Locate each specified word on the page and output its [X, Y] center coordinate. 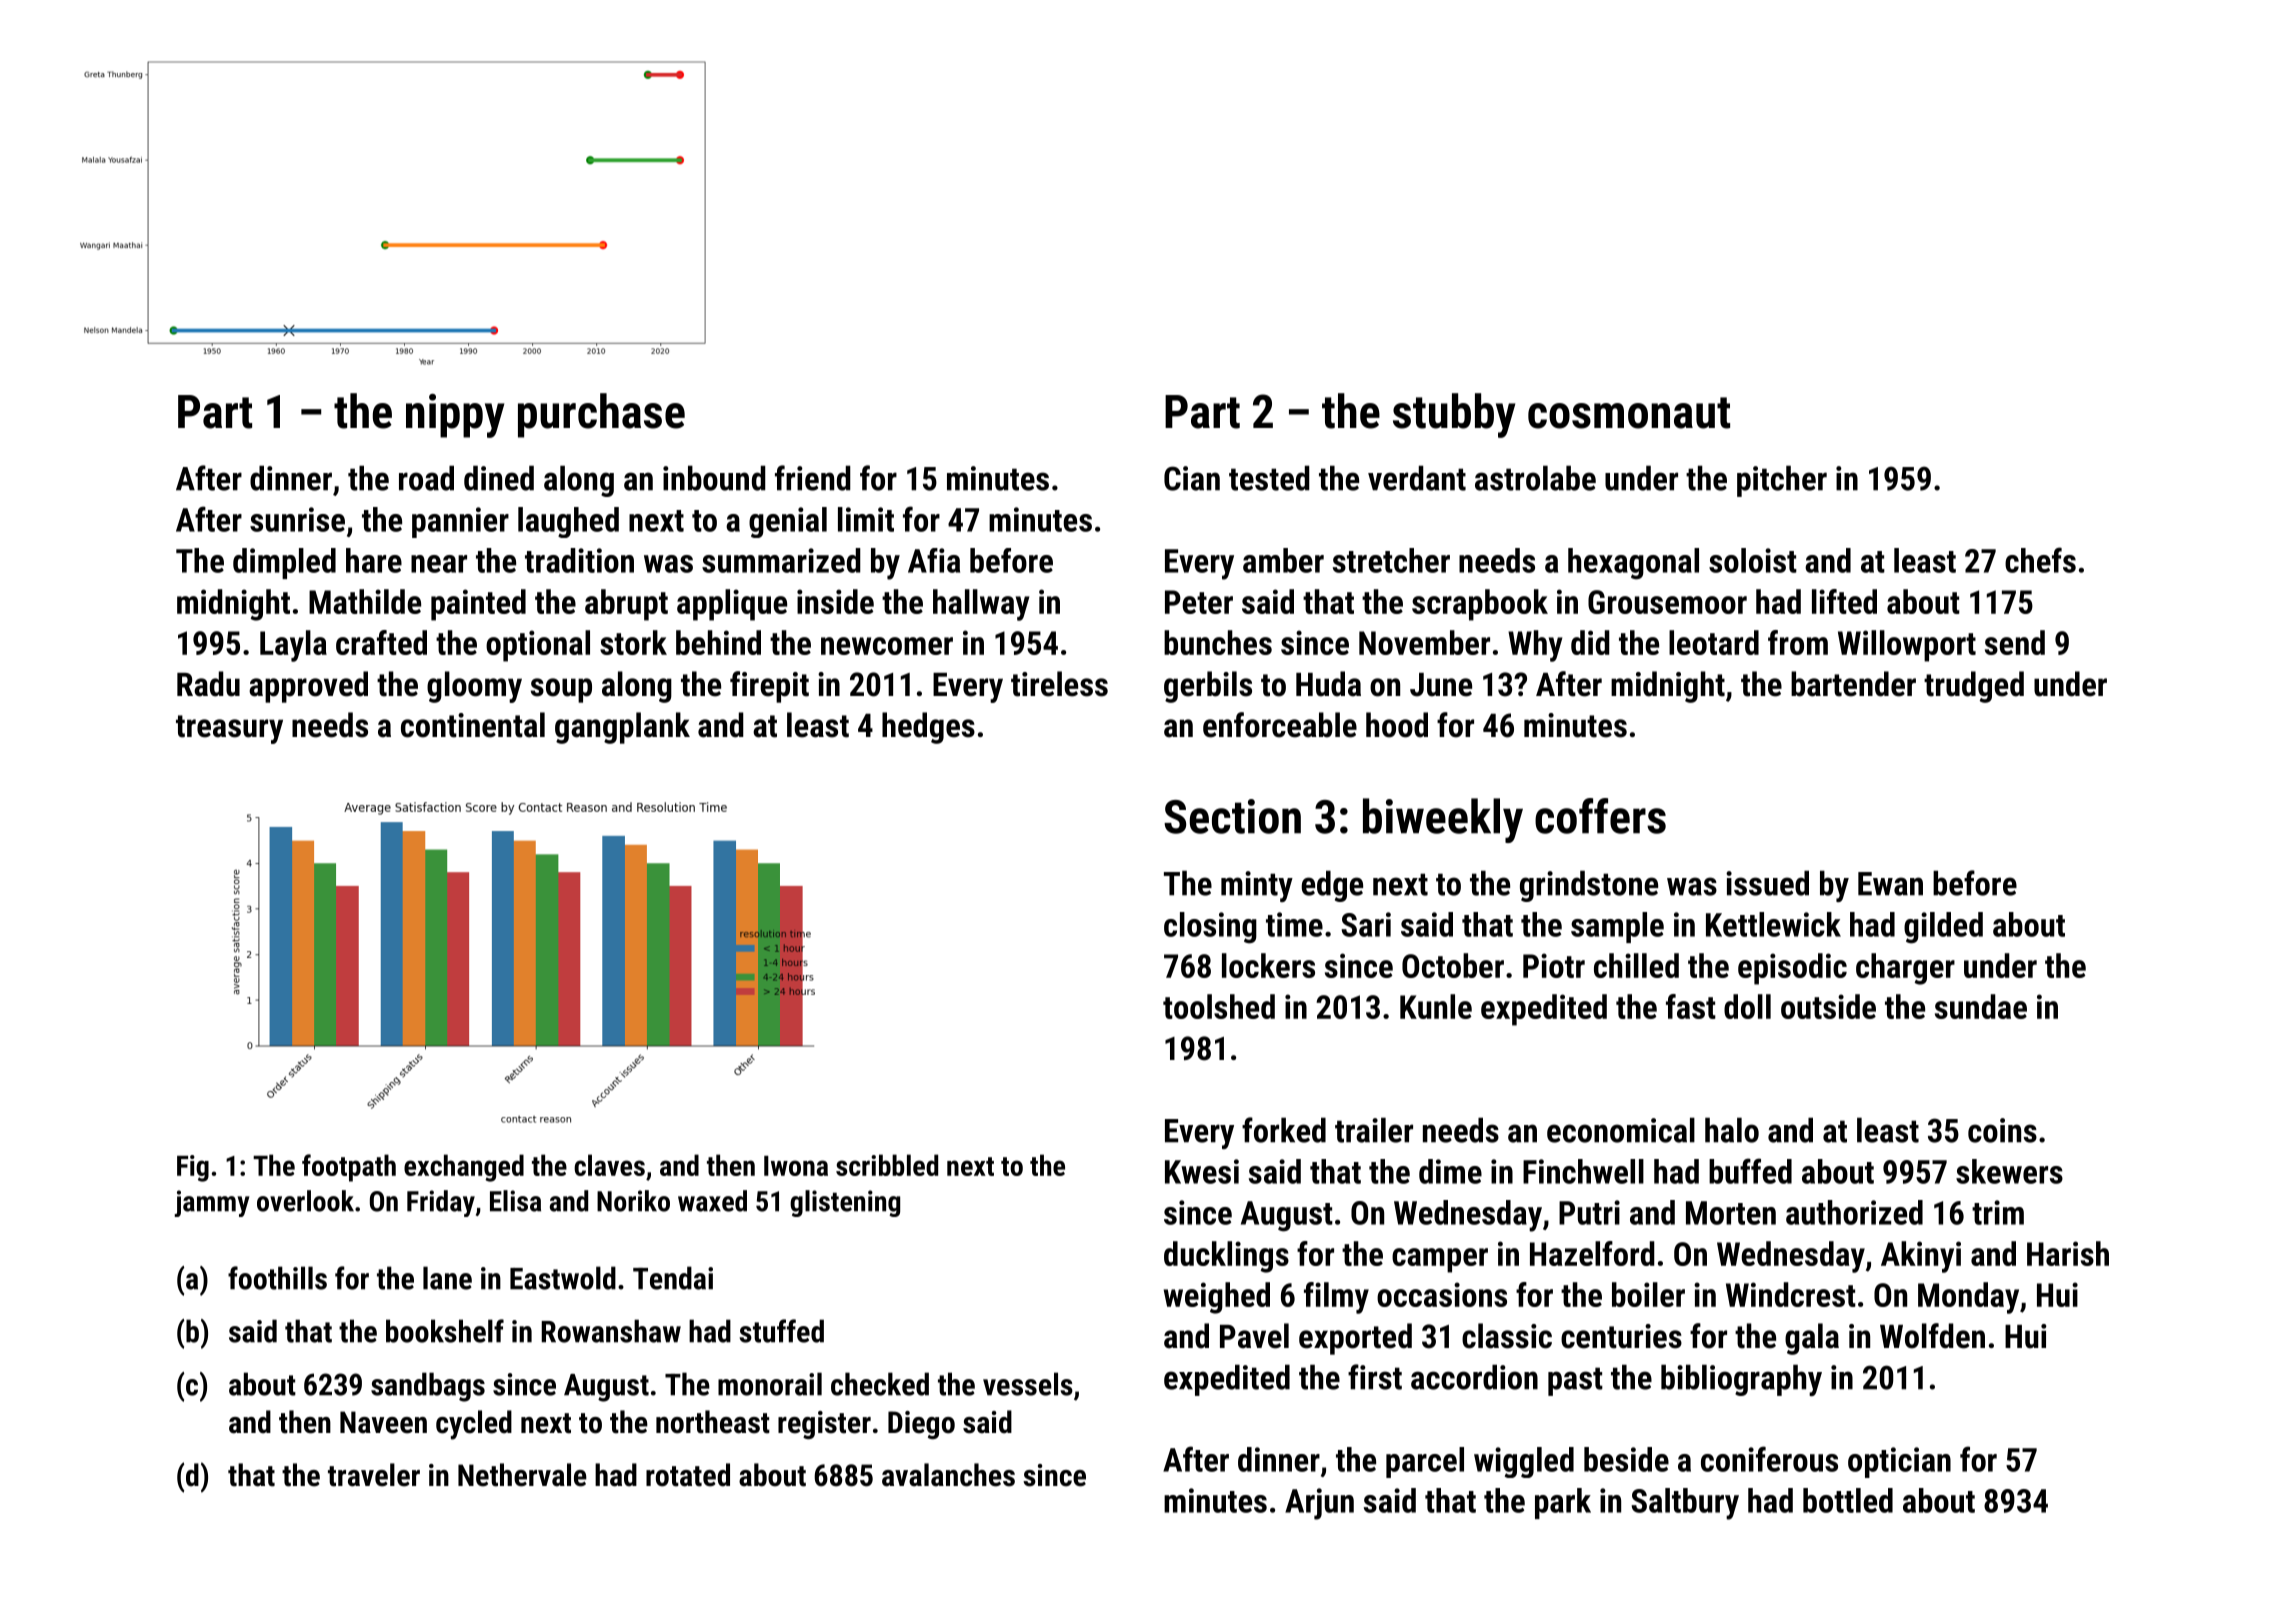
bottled [1848, 1500]
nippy [455, 416]
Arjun [1319, 1504]
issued [1767, 883]
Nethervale [522, 1475]
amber [1283, 560]
